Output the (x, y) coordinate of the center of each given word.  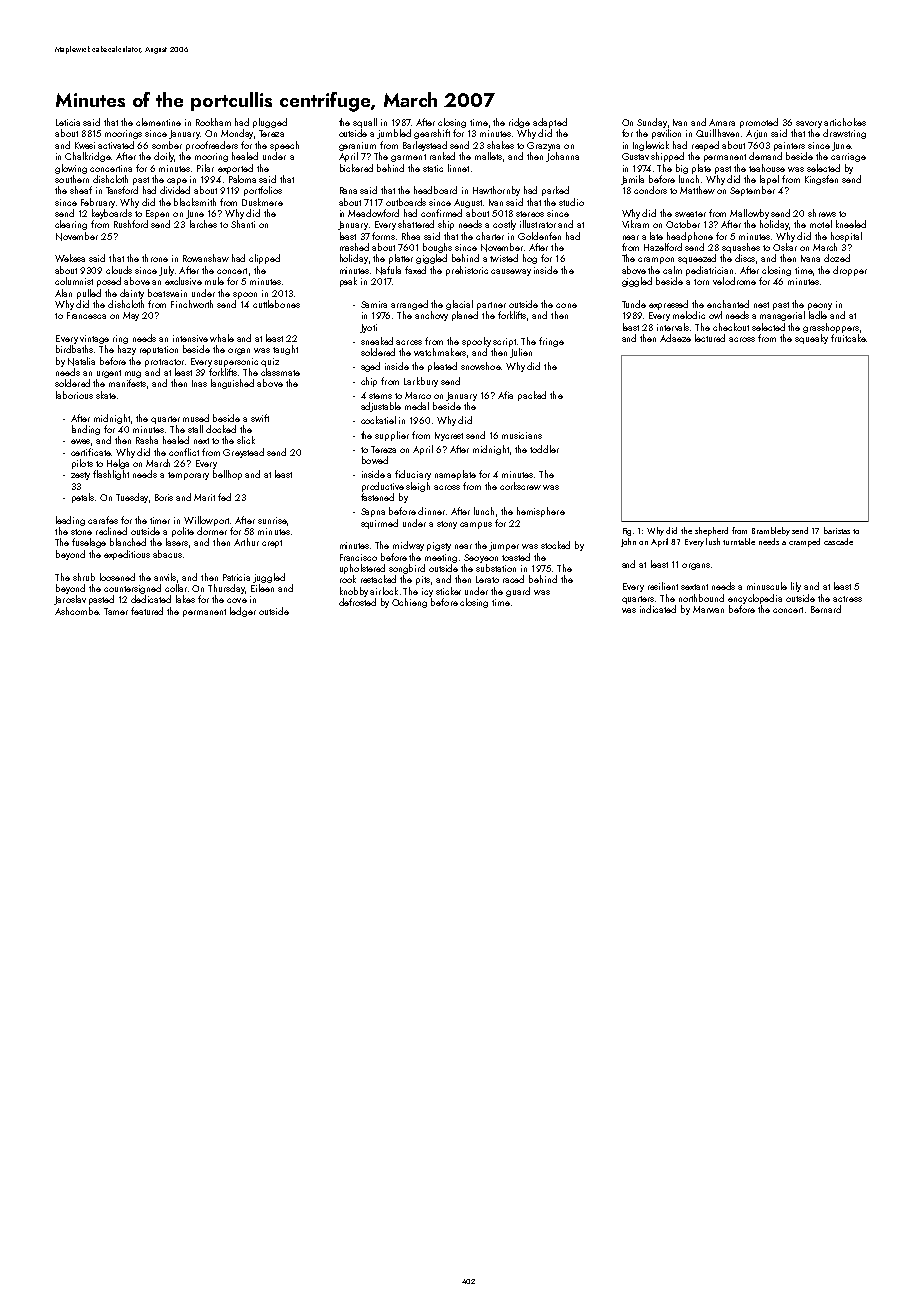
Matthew (697, 190)
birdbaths (74, 349)
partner (491, 306)
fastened (377, 497)
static (433, 168)
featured (147, 611)
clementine (158, 122)
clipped (264, 259)
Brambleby (771, 531)
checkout (731, 327)
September (752, 191)
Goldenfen (539, 236)
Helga (118, 464)
